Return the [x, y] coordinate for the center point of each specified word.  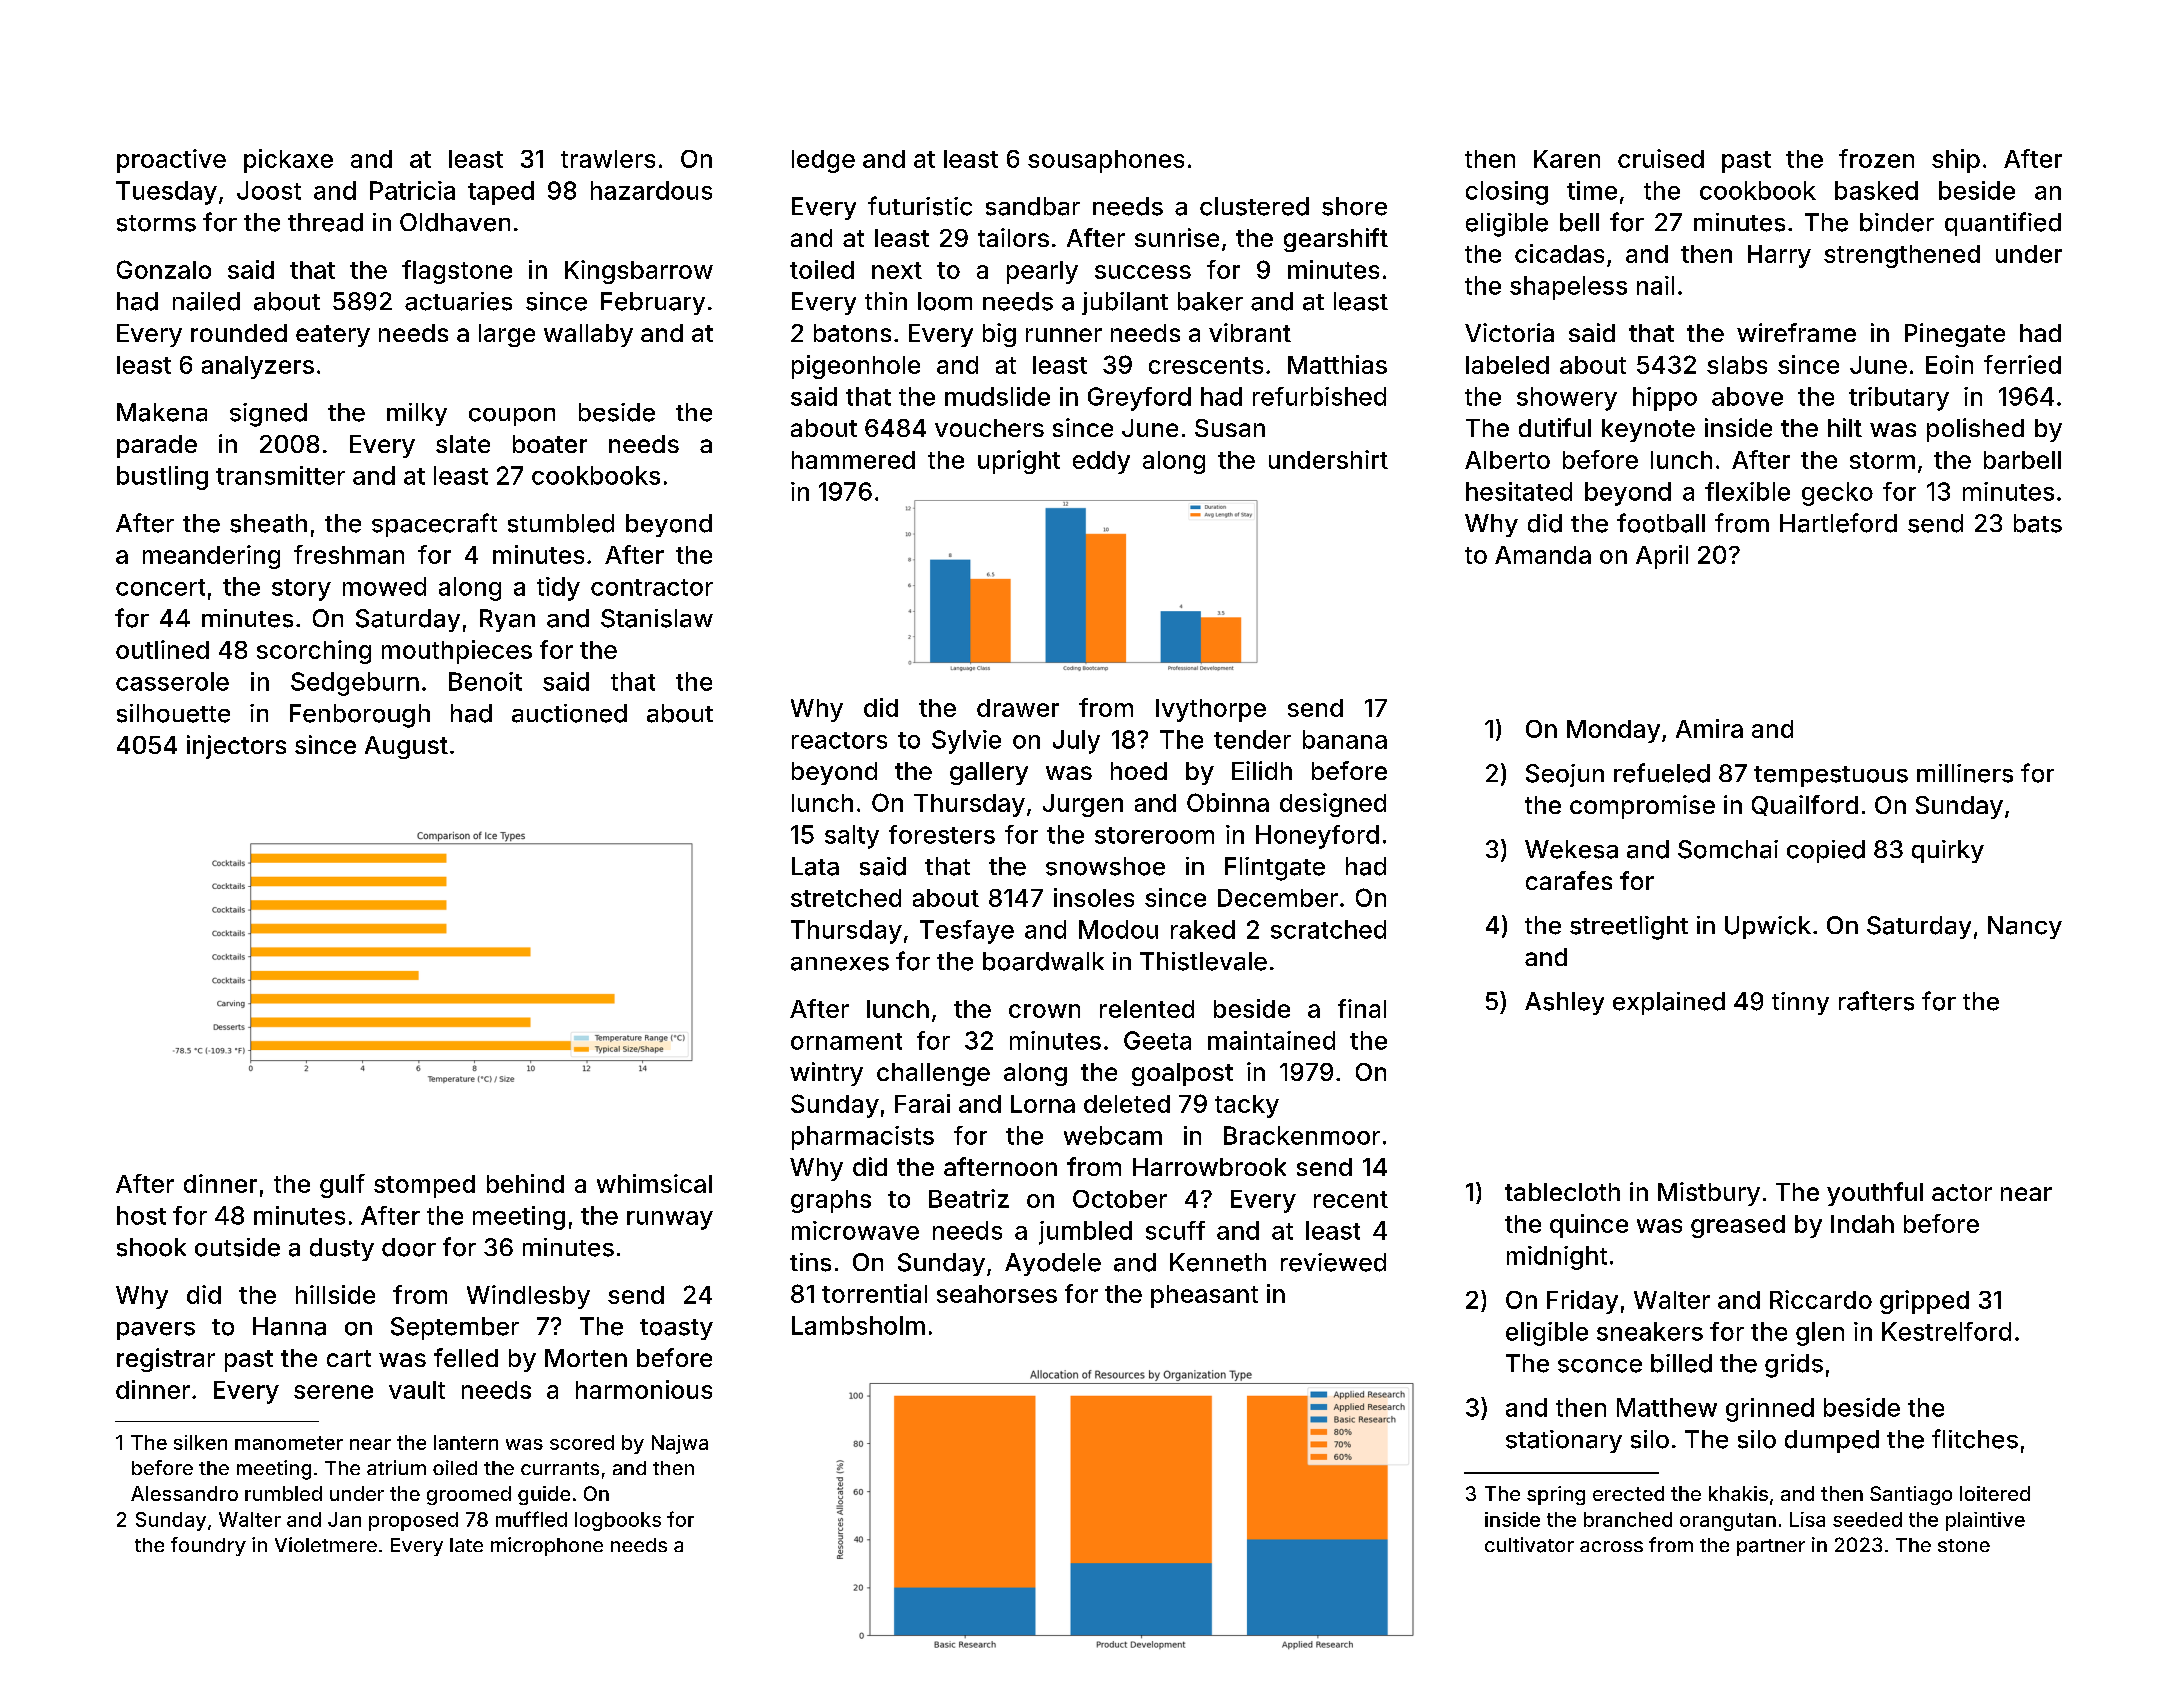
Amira [1709, 728]
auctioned [569, 713]
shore [1354, 206]
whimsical [654, 1183]
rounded [239, 333]
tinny [1800, 1003]
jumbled [1085, 1233]
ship [1956, 161]
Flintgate [1275, 869]
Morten [586, 1358]
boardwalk [1043, 961]
